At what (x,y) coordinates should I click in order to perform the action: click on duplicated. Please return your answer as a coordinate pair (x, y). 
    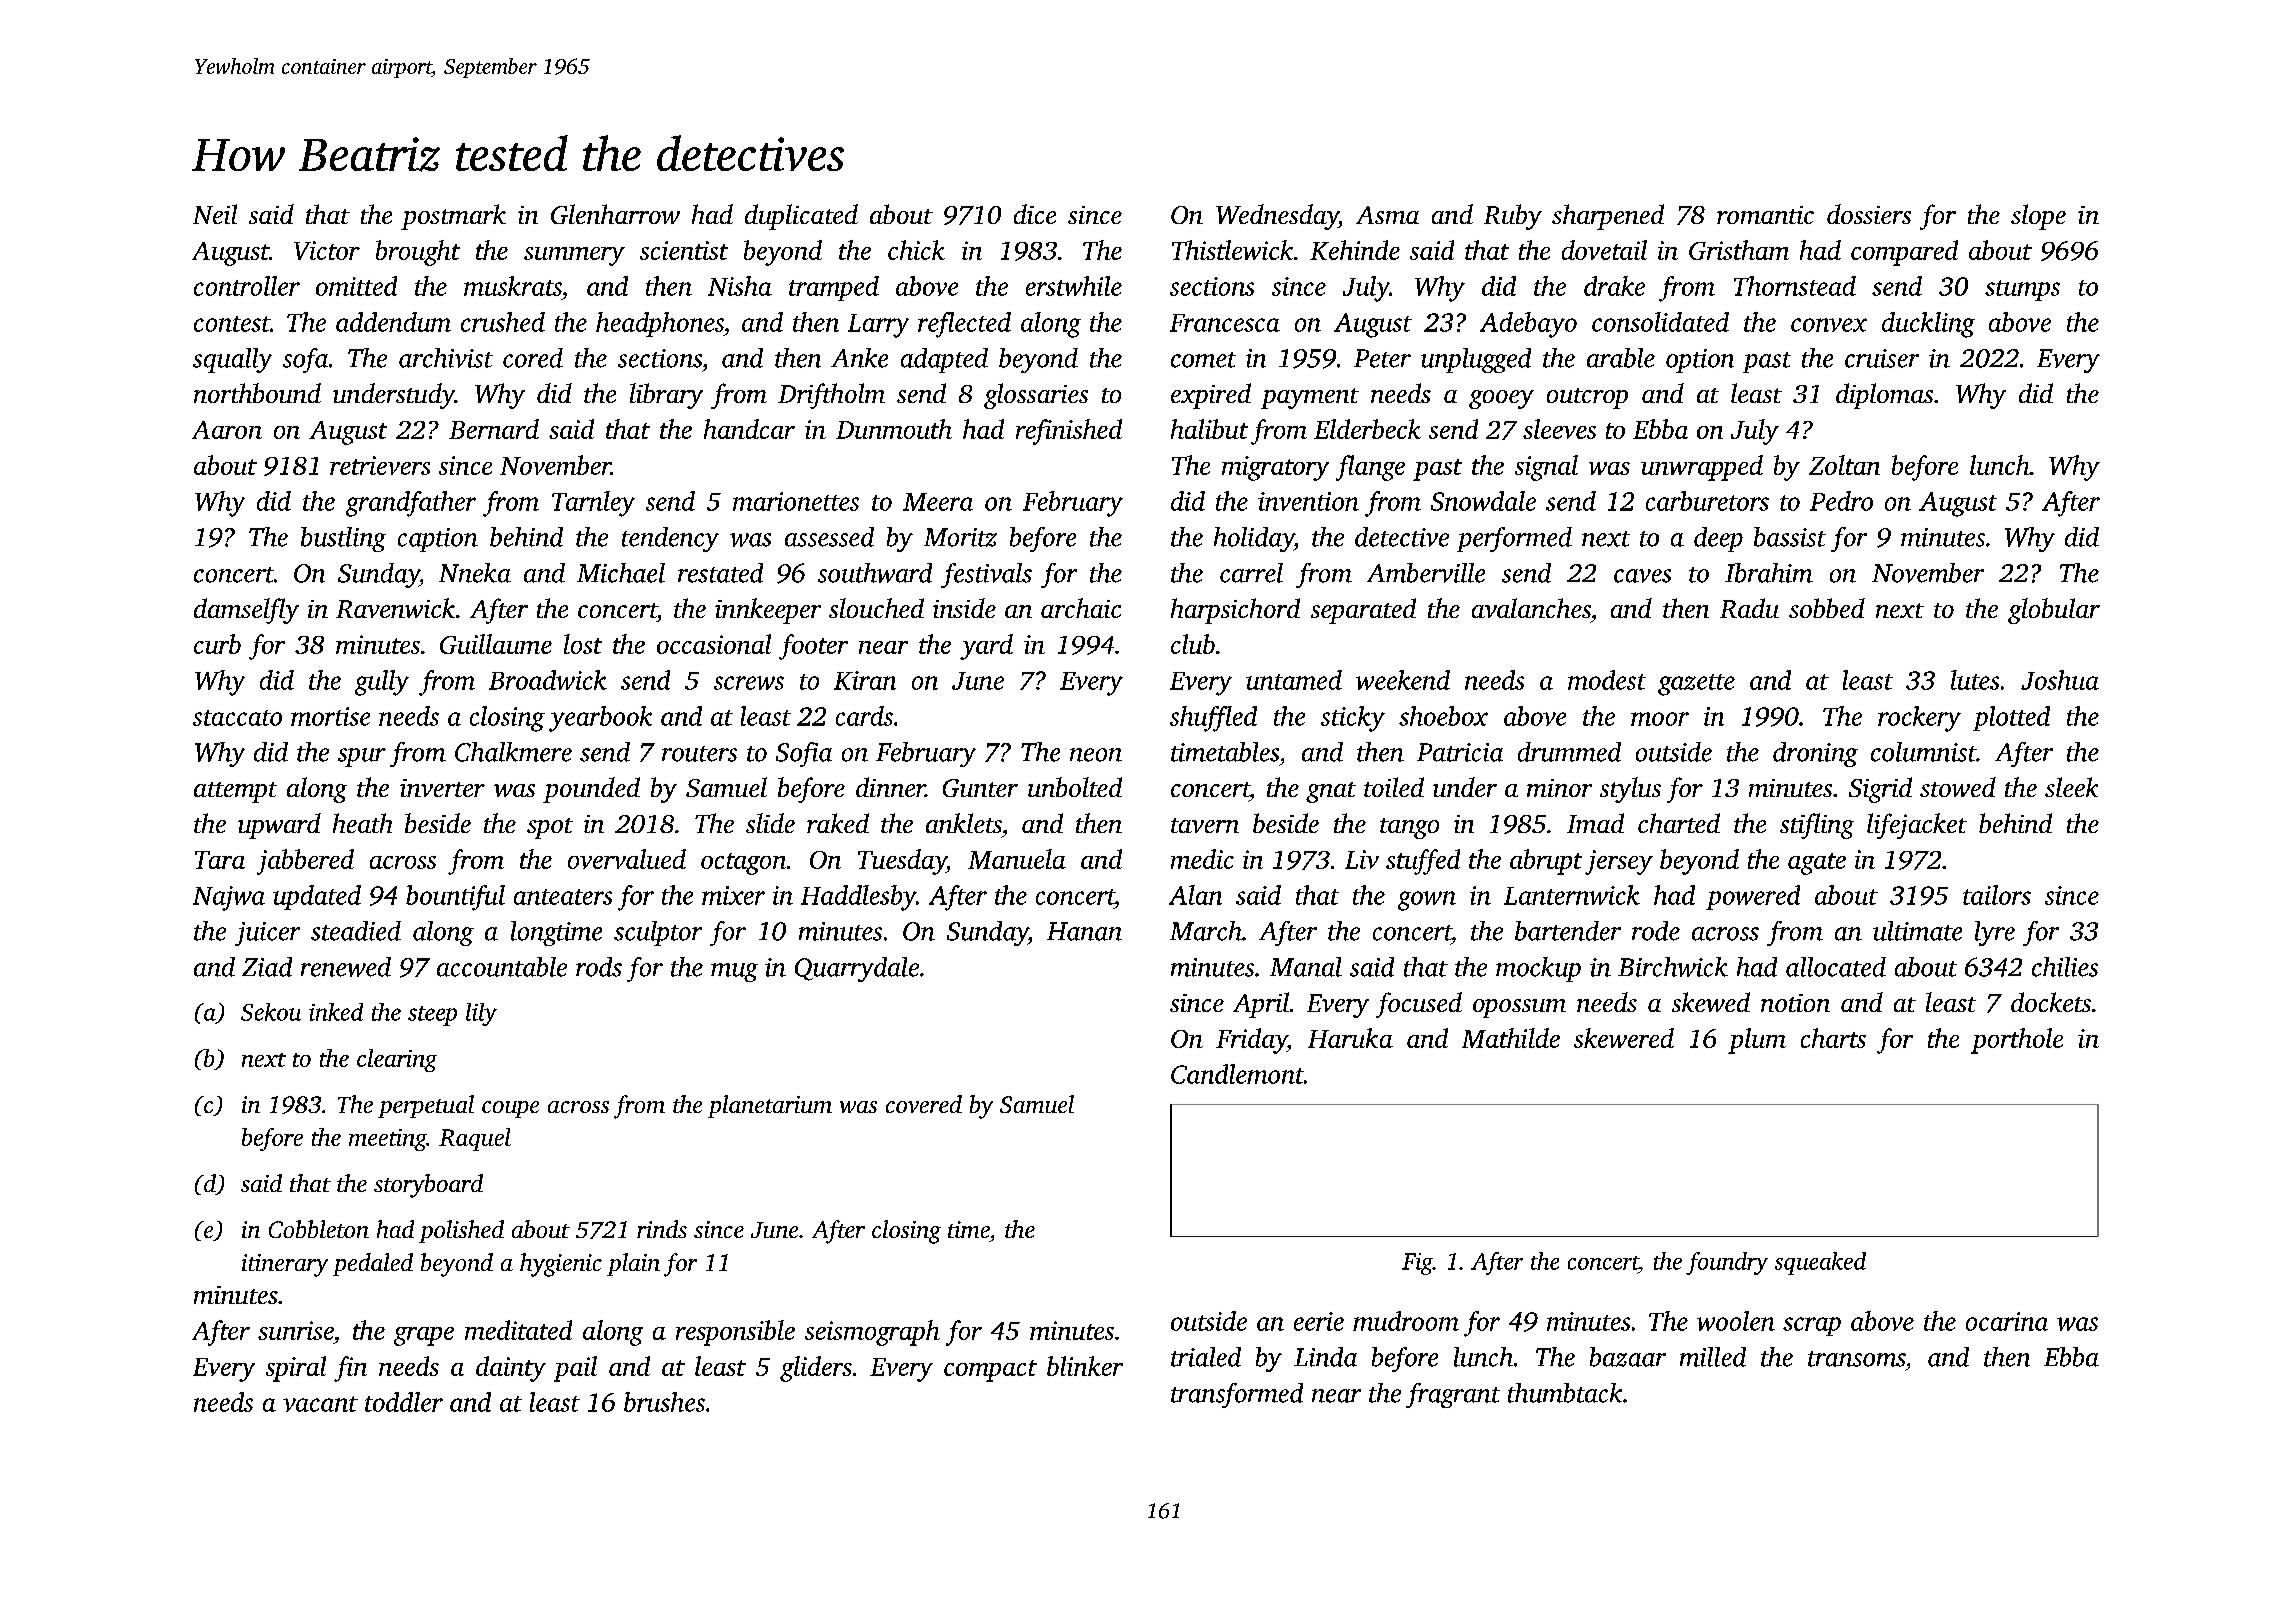
    Looking at the image, I should click on (801, 217).
